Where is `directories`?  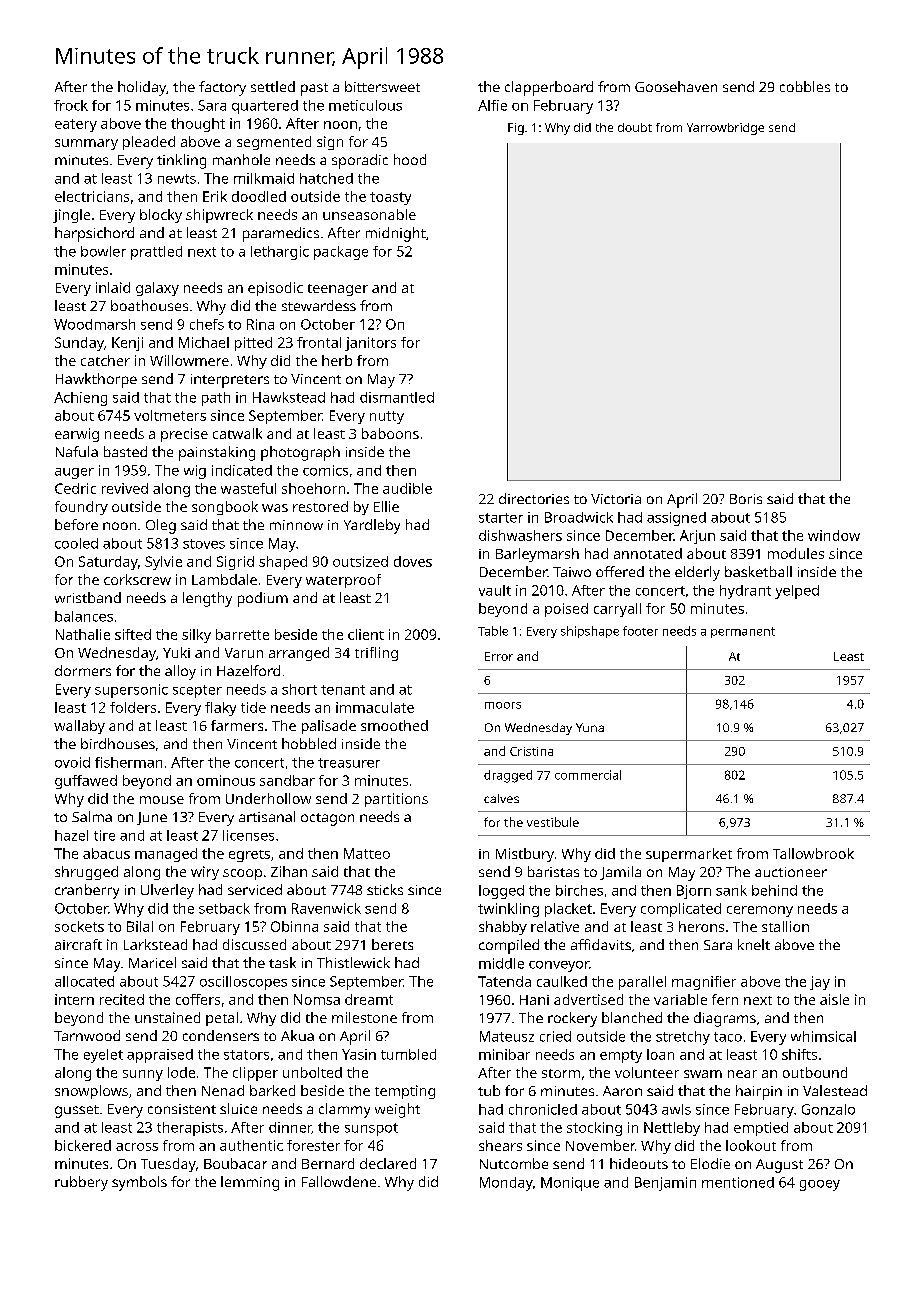 directories is located at coordinates (534, 498).
